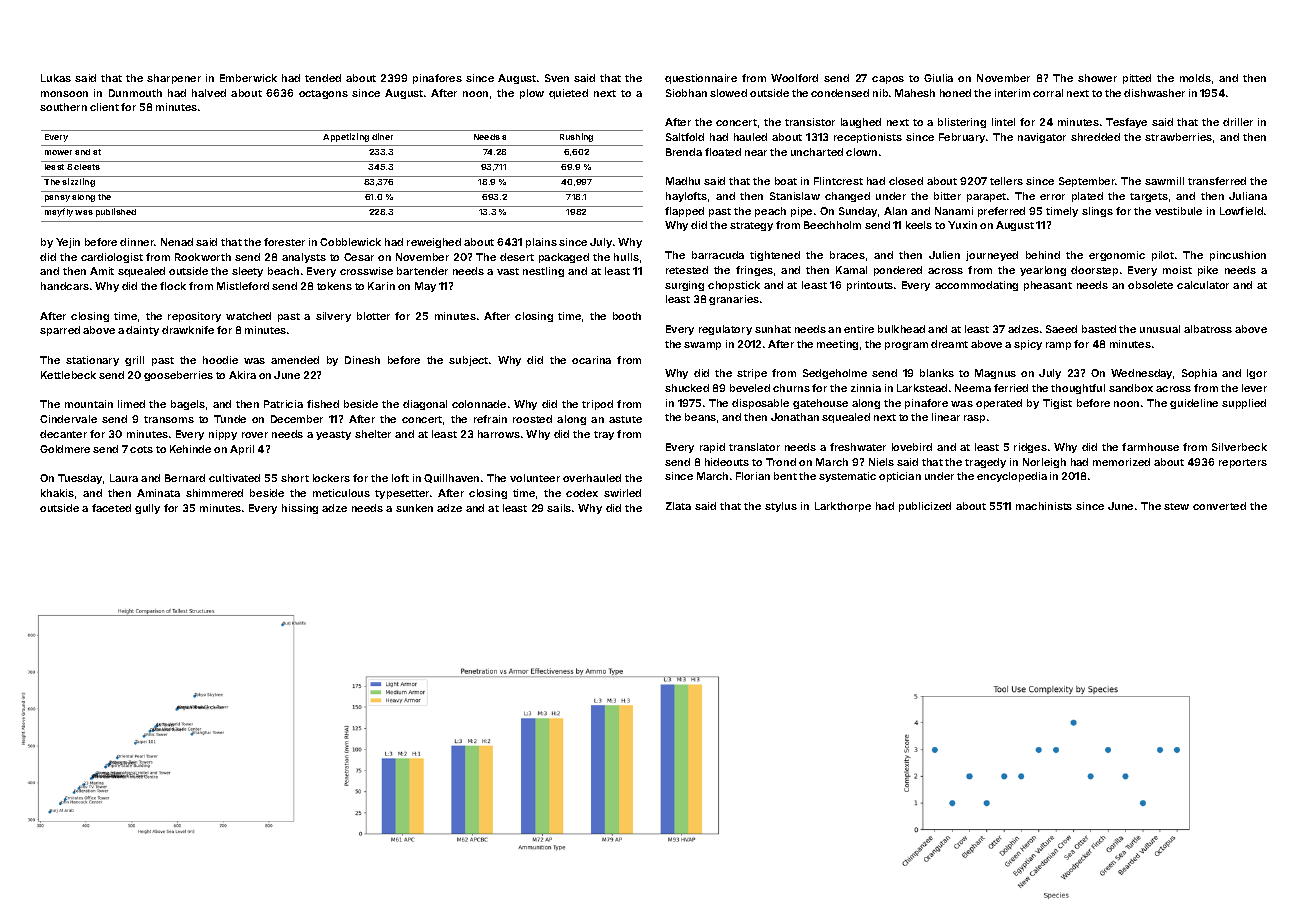 The image size is (1308, 924). What do you see at coordinates (687, 388) in the document?
I see `shucked` at bounding box center [687, 388].
